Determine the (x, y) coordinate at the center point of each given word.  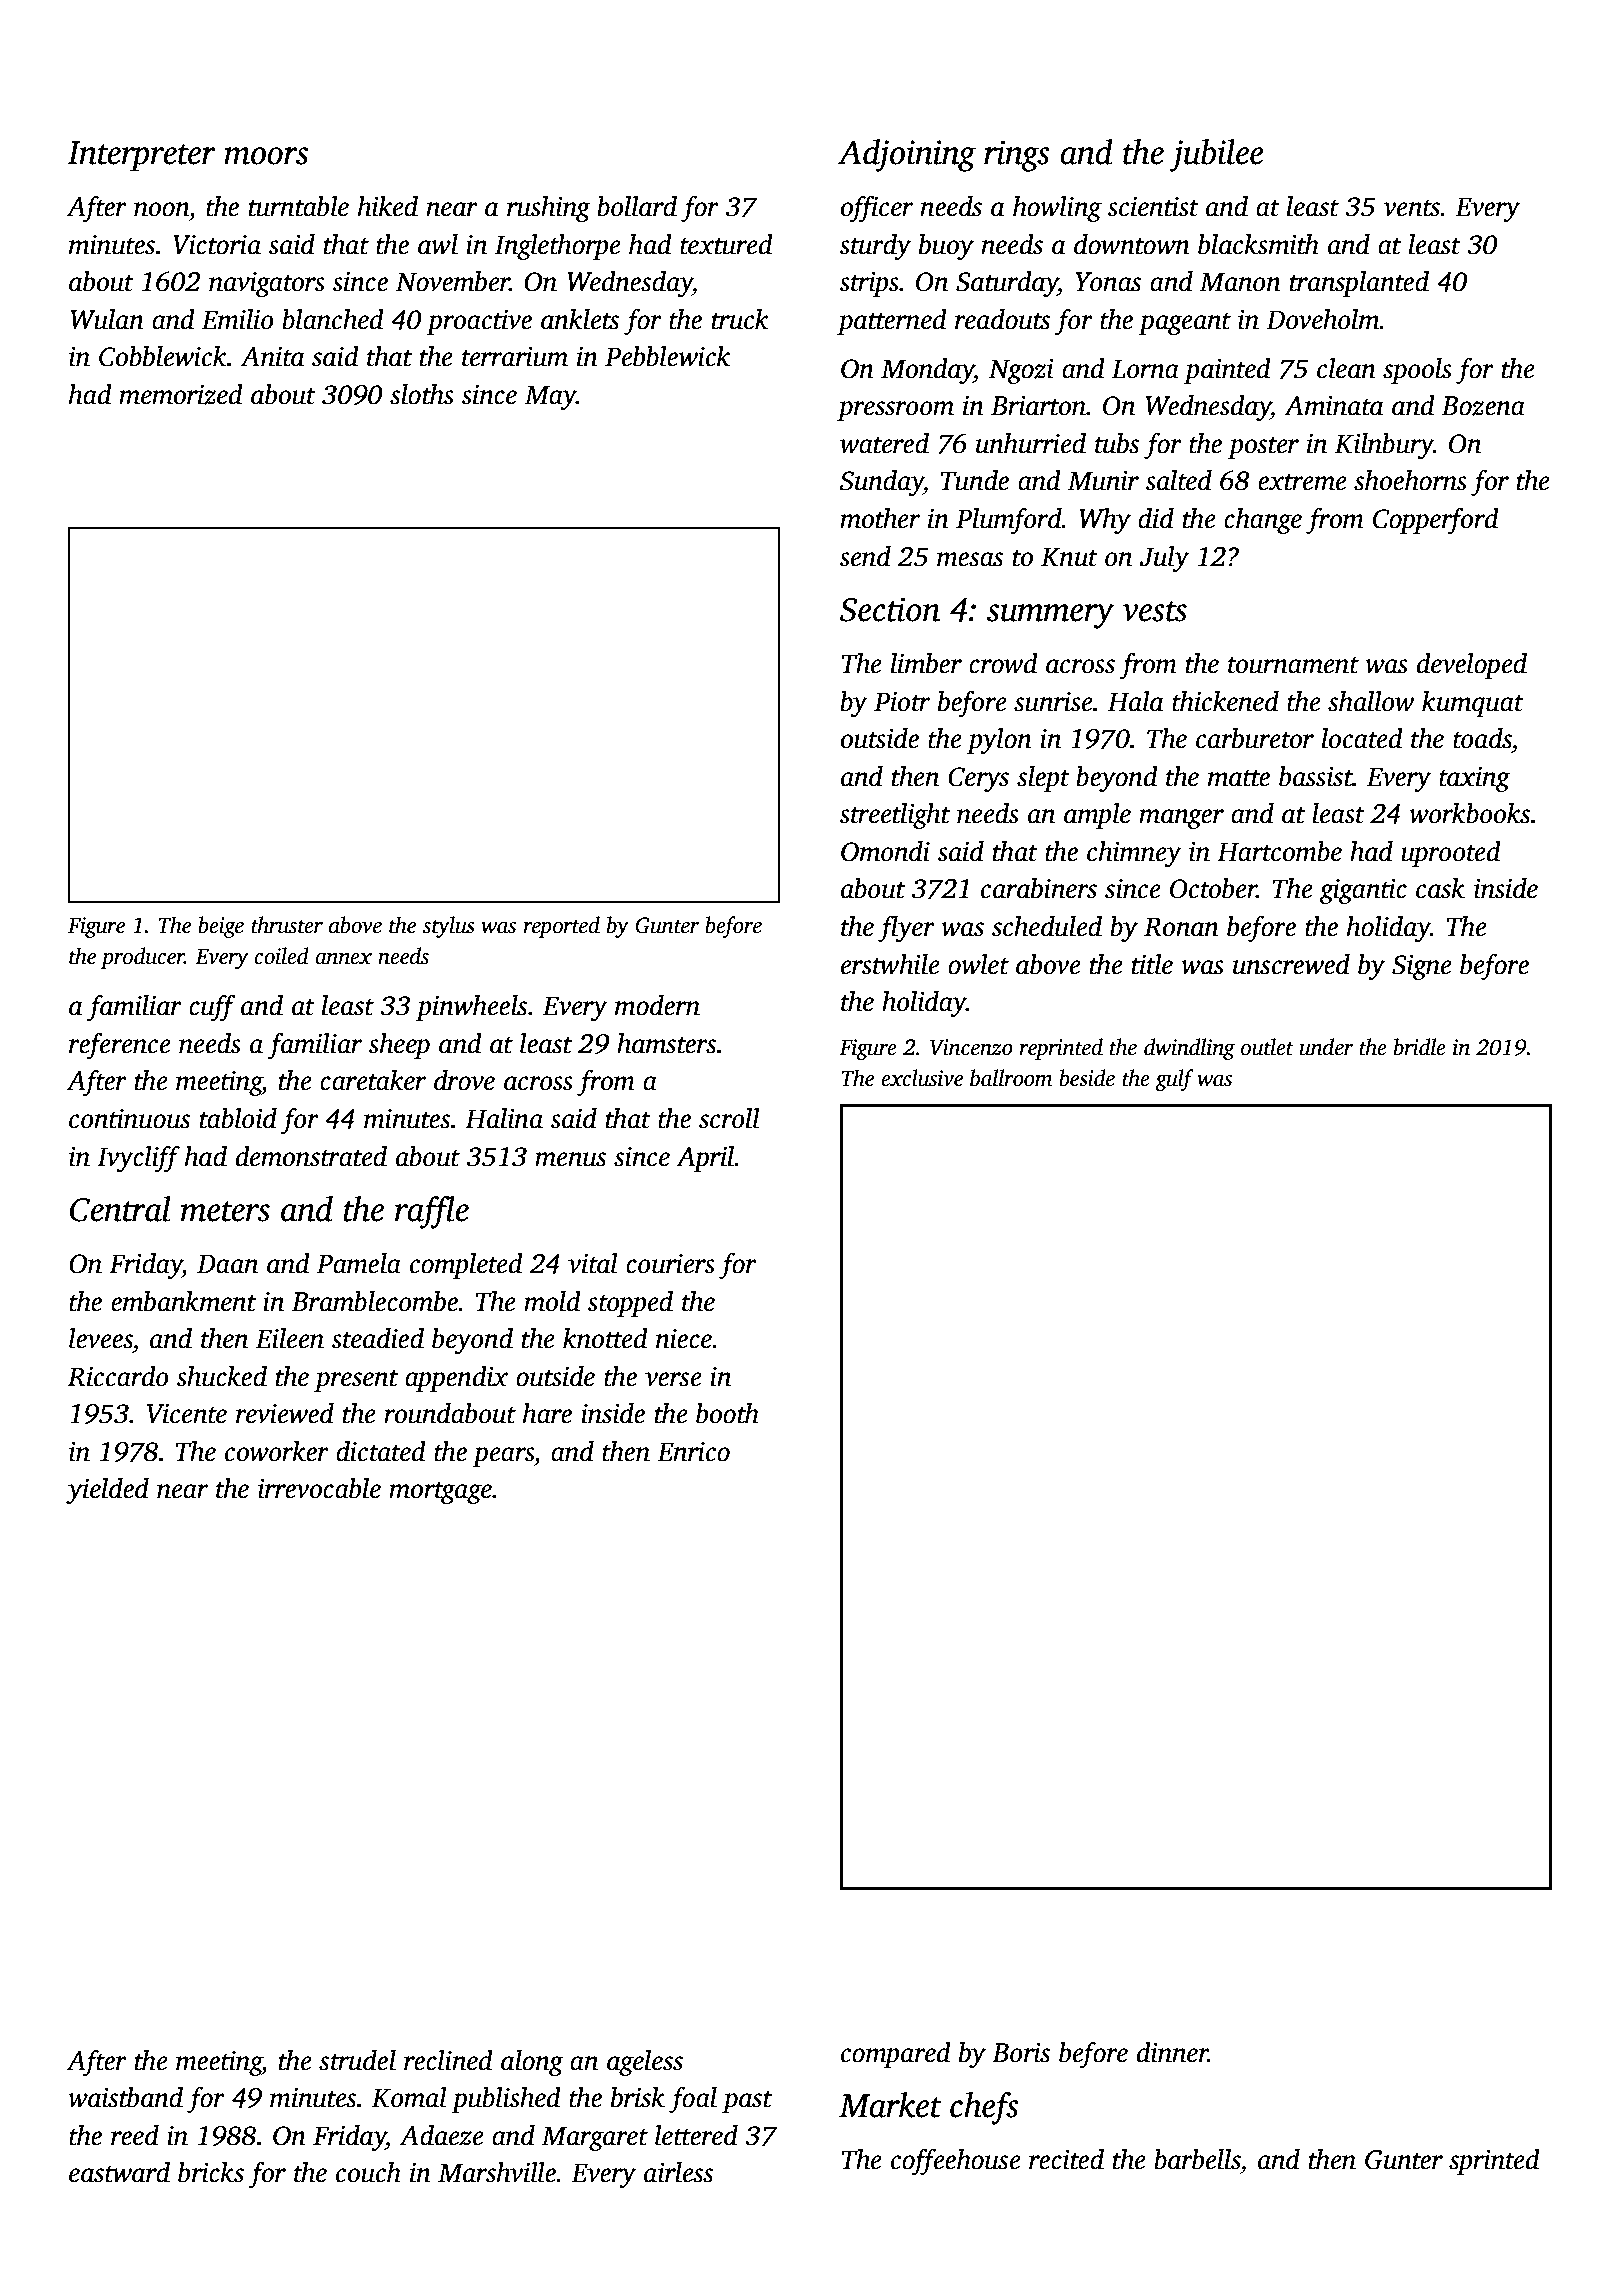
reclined (448, 2060)
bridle (1420, 1047)
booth (727, 1413)
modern (657, 1005)
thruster (287, 925)
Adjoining (907, 155)
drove (464, 1080)
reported (562, 927)
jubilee (1216, 155)
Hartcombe (1279, 851)
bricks (211, 2172)
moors (266, 156)
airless (678, 2172)
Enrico (693, 1452)
